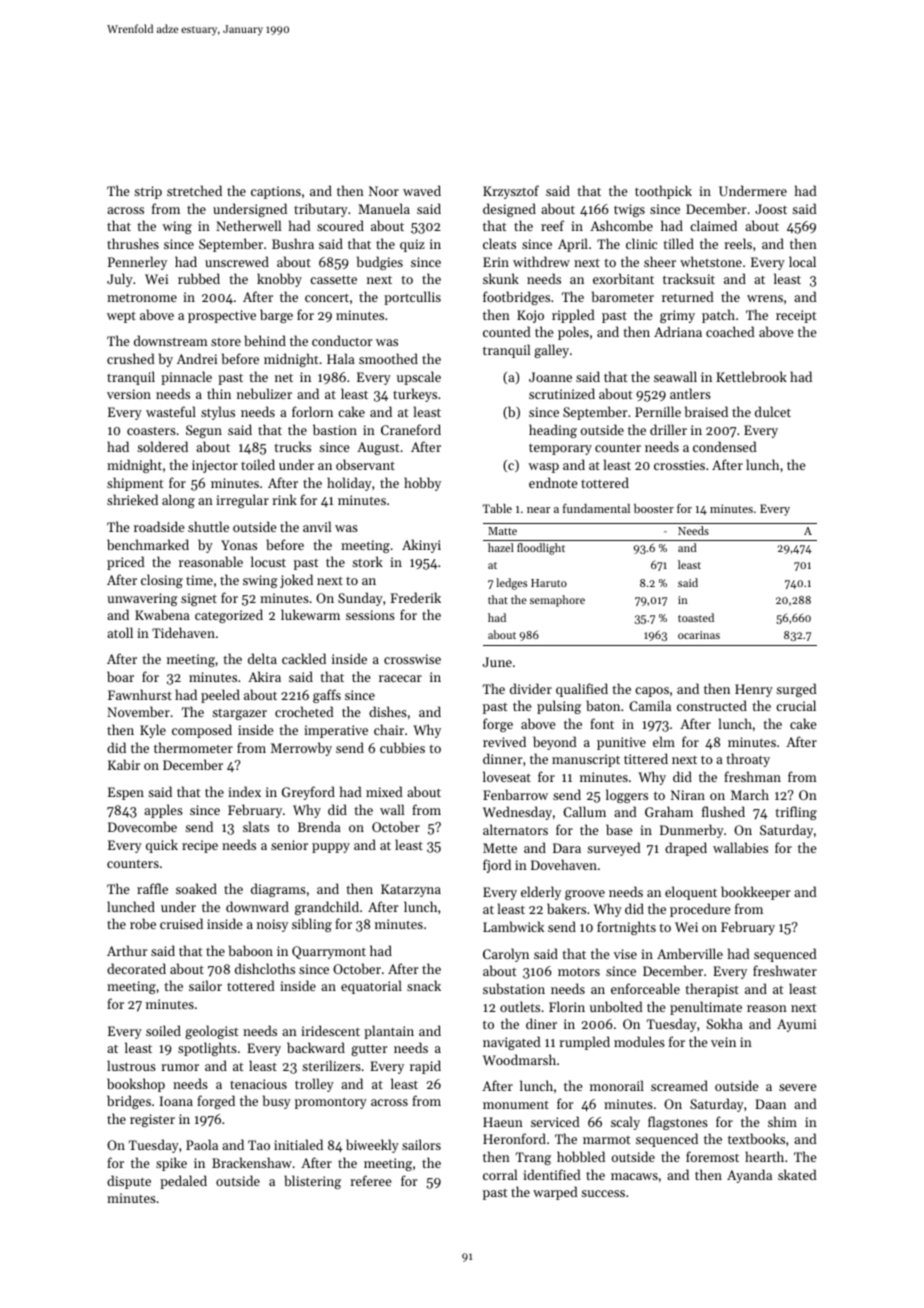  Describe the element at coordinates (380, 263) in the screenshot. I see `budgies` at that location.
